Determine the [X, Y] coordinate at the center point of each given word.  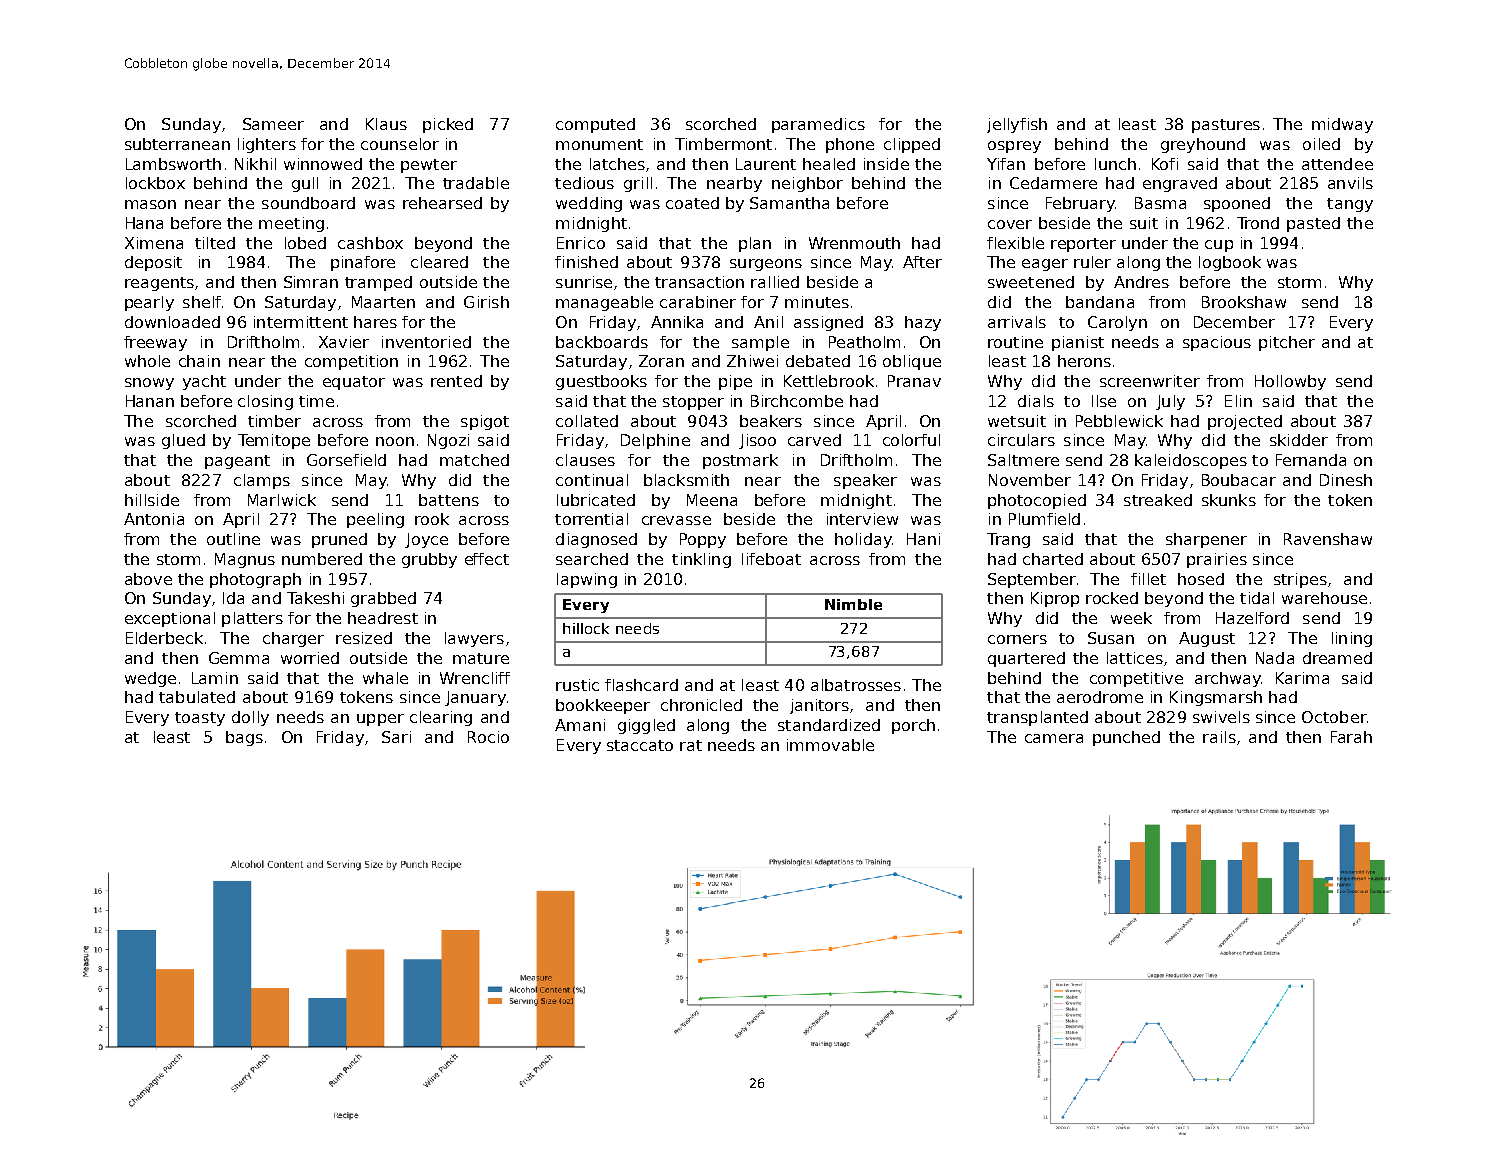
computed [595, 125]
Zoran [661, 361]
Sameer [273, 124]
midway [1342, 125]
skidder [1299, 440]
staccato [640, 745]
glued [183, 441]
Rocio [488, 737]
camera [1054, 738]
